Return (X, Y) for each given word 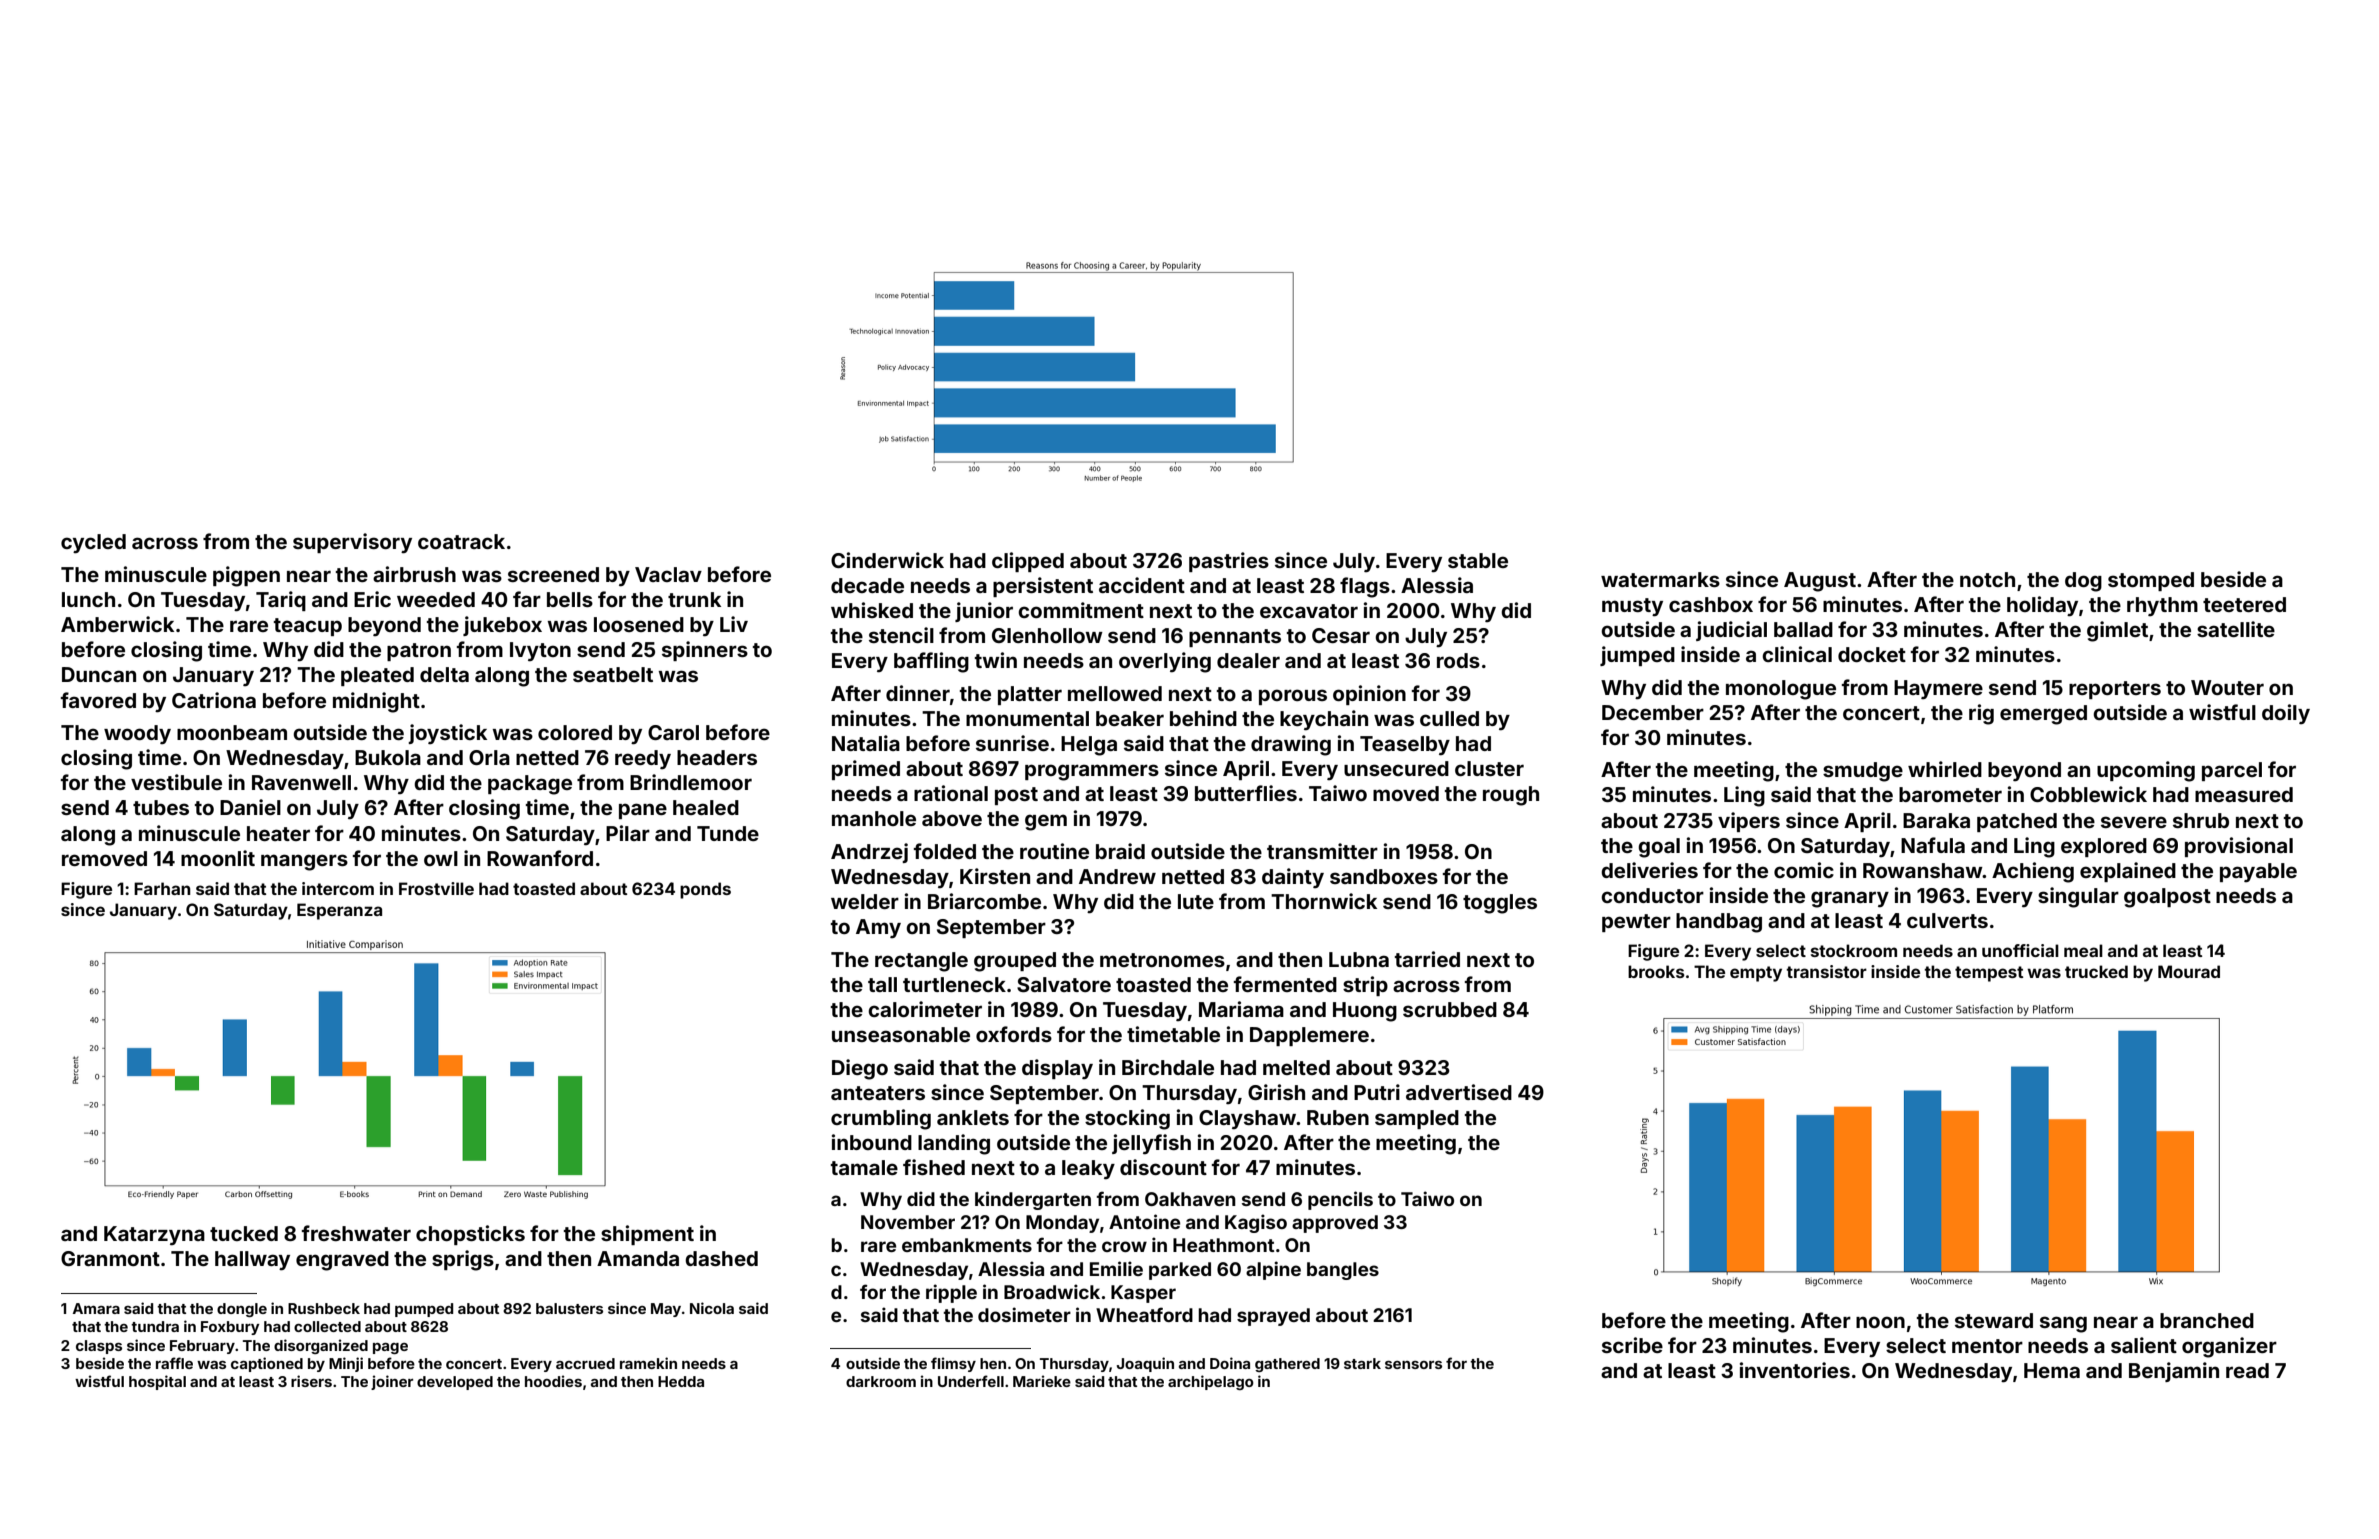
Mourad (2189, 971)
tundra (155, 1326)
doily (2286, 714)
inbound (872, 1142)
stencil (901, 635)
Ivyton (540, 652)
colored (575, 732)
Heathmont (1223, 1245)
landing (954, 1144)
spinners (705, 651)
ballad (1803, 629)
